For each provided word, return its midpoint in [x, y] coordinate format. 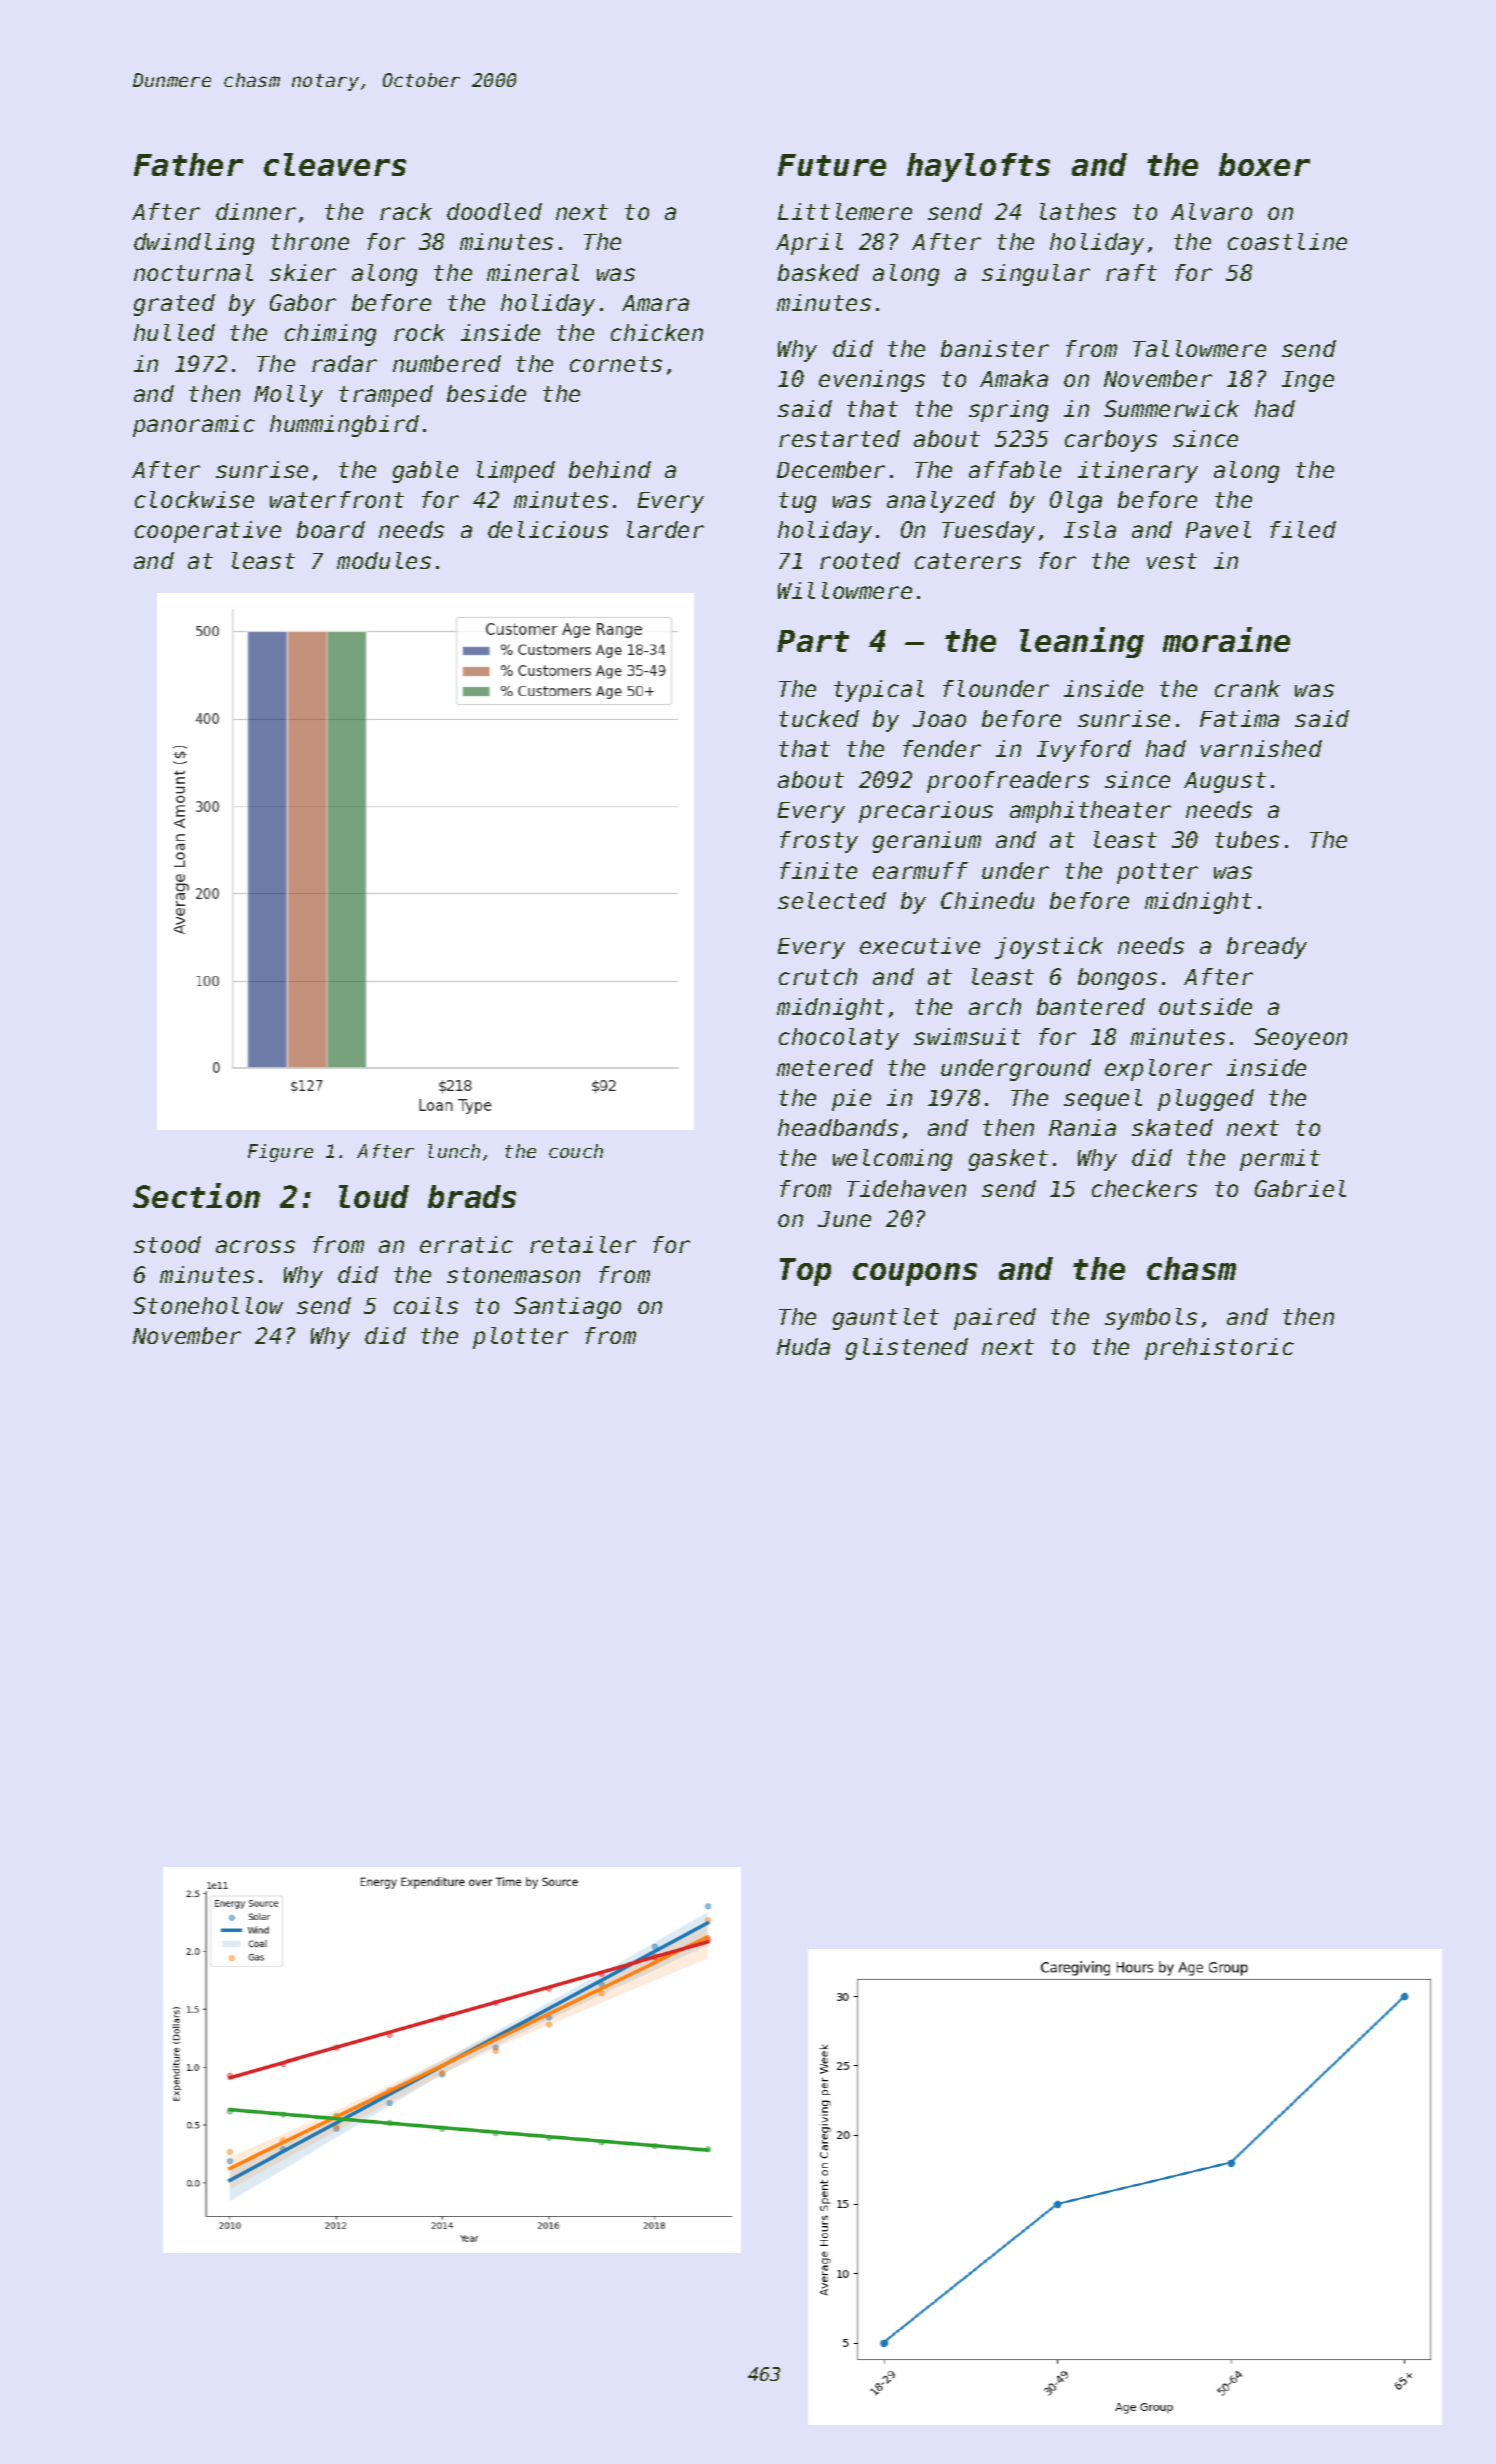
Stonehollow [208, 1305]
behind [610, 469]
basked [818, 272]
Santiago [567, 1308]
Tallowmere [1199, 348]
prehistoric [1219, 1349]
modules [384, 560]
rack [406, 211]
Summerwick [1171, 408]
